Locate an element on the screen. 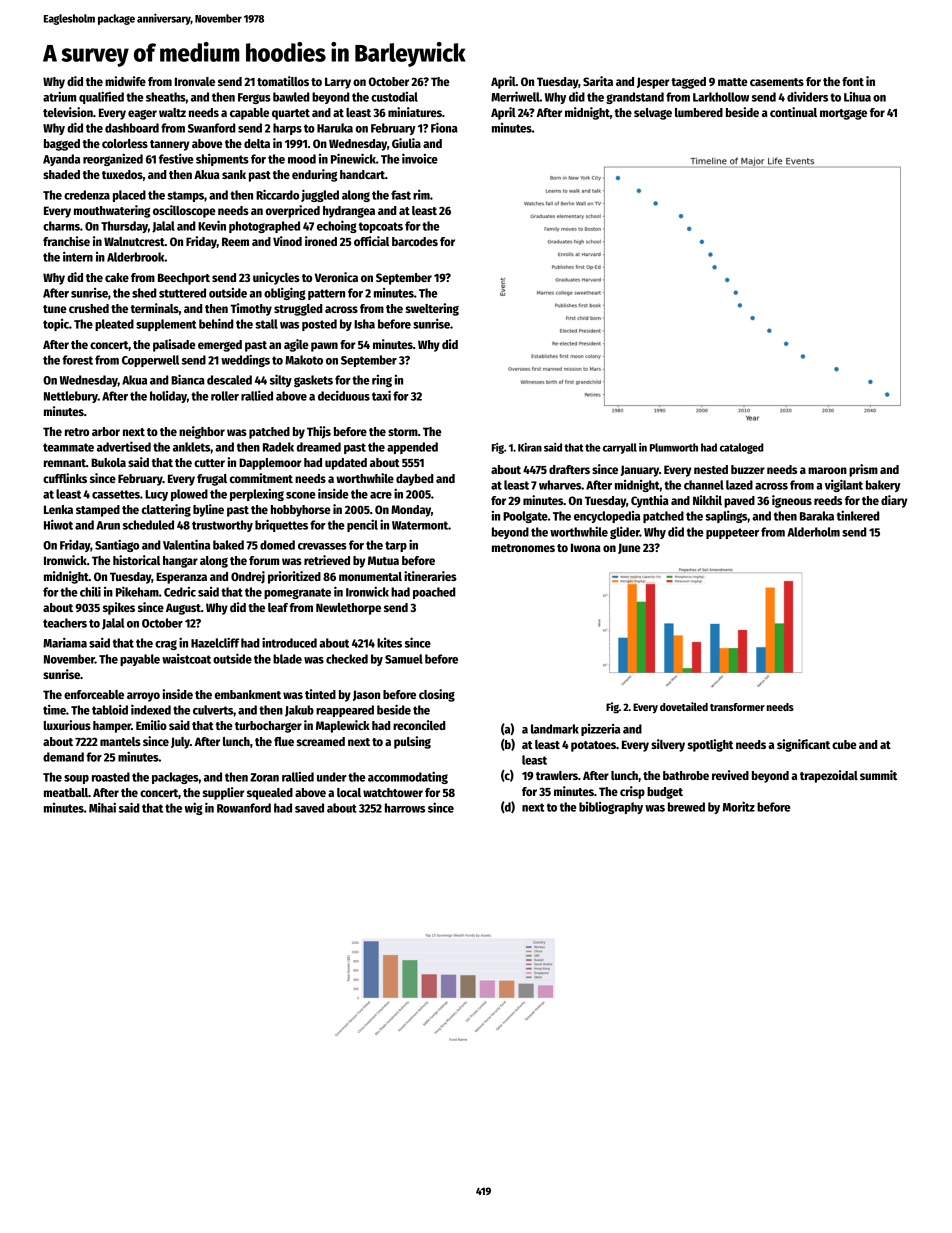 The width and height of the screenshot is (952, 1233). roasted is located at coordinates (111, 777).
